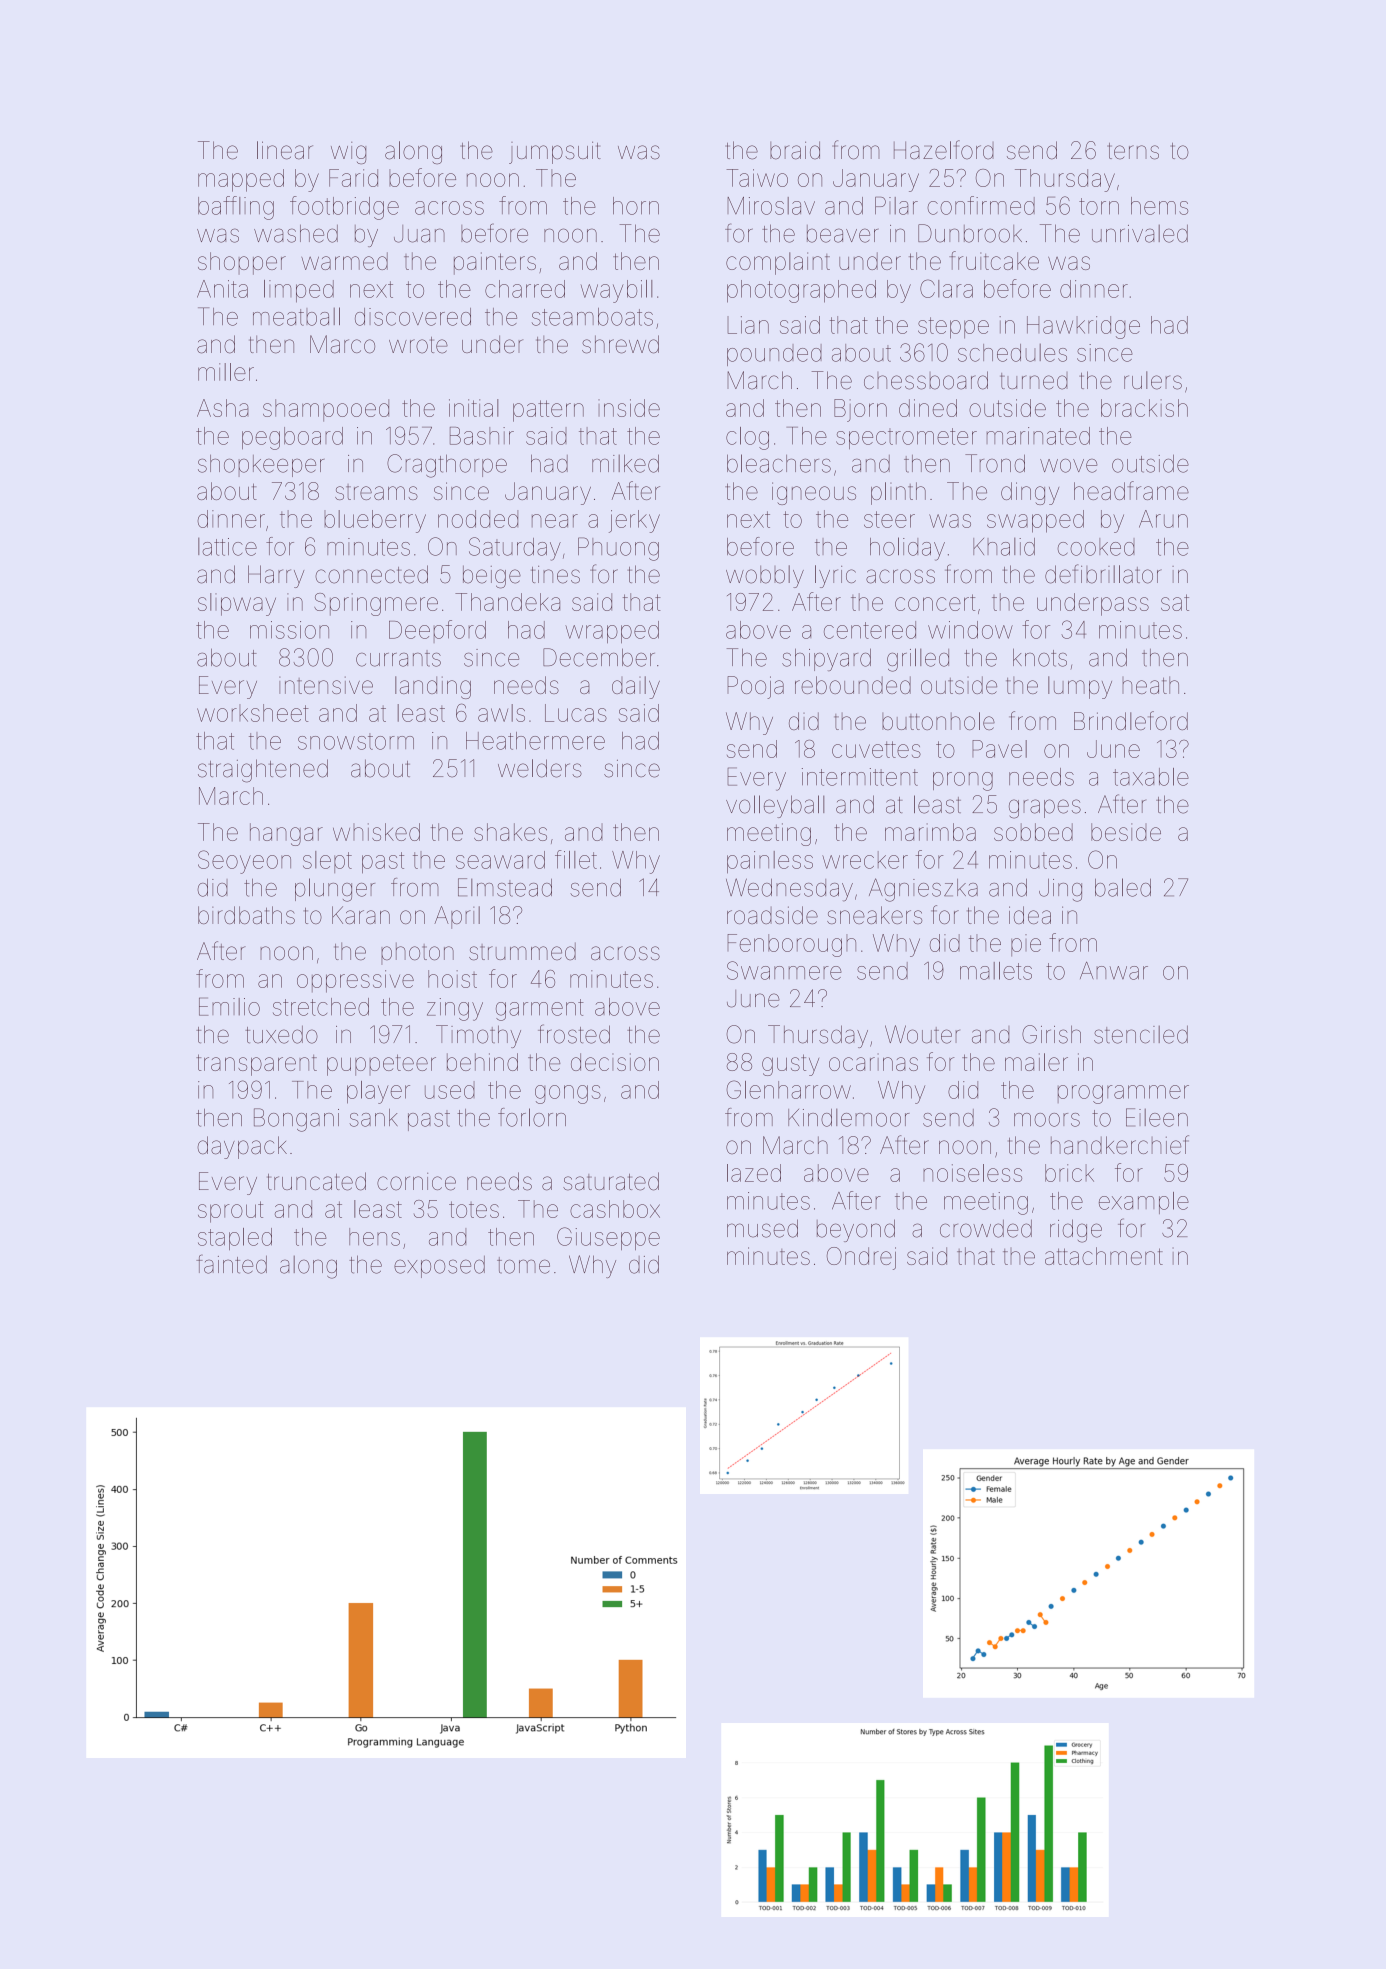 This page has width=1386, height=1969. What do you see at coordinates (755, 687) in the page?
I see `Pooja` at bounding box center [755, 687].
